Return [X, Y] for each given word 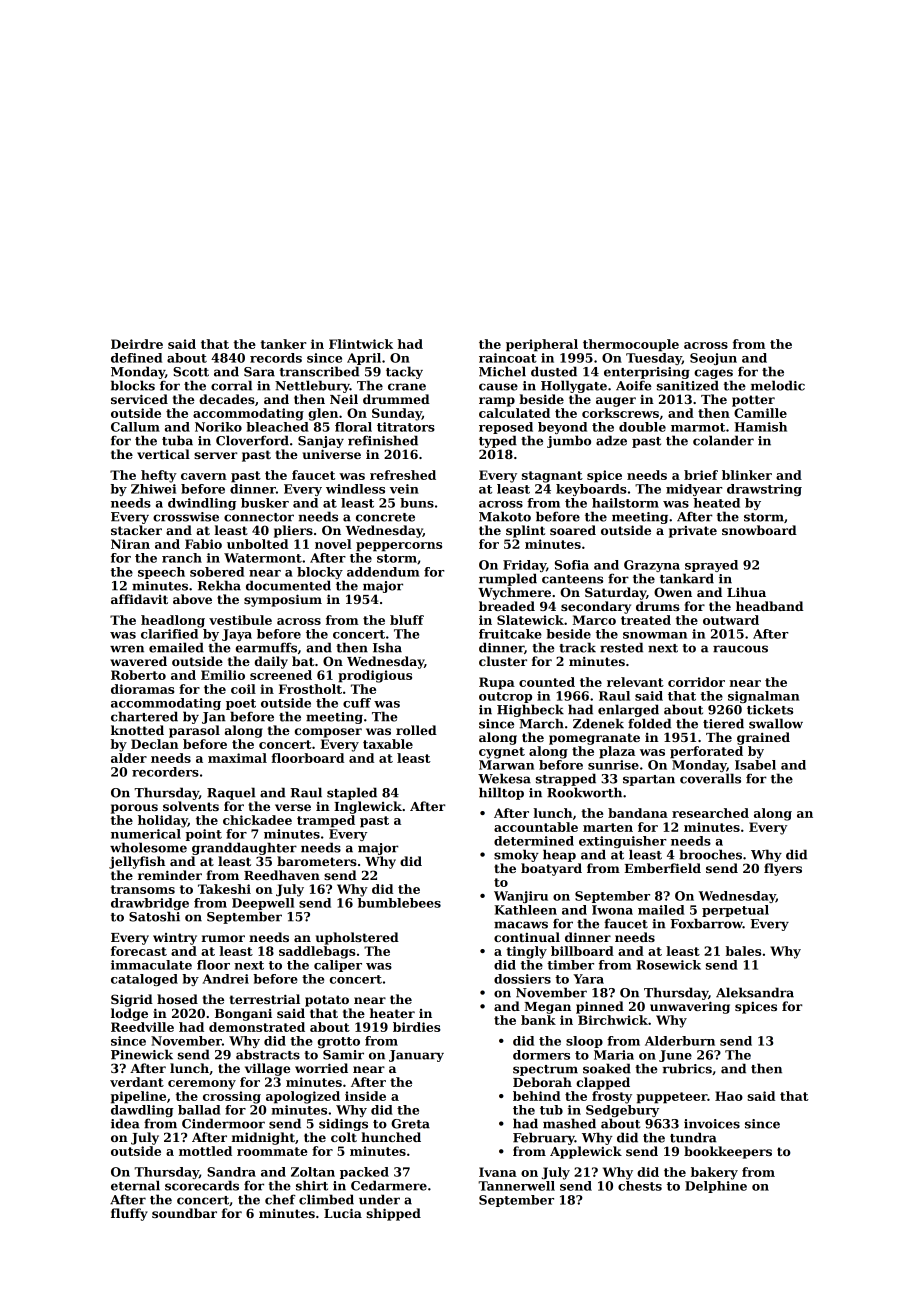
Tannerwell [516, 1186]
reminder [170, 875]
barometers [317, 861]
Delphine [716, 1187]
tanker [283, 344]
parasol [194, 731]
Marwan [506, 765]
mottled [205, 1151]
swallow [776, 723]
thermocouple [631, 345]
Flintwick [361, 344]
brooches [710, 854]
